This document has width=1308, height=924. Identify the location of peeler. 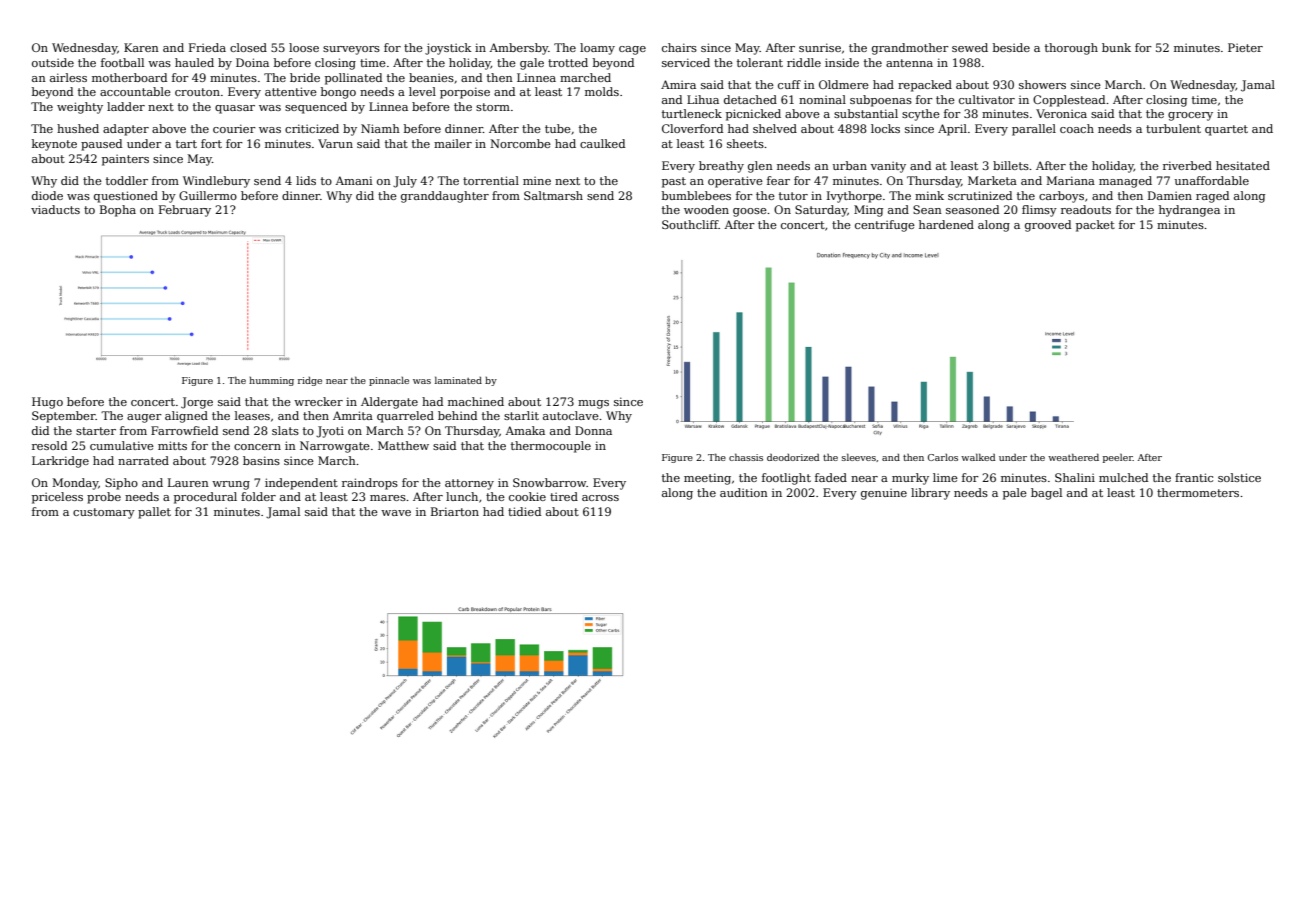
(1118, 458).
